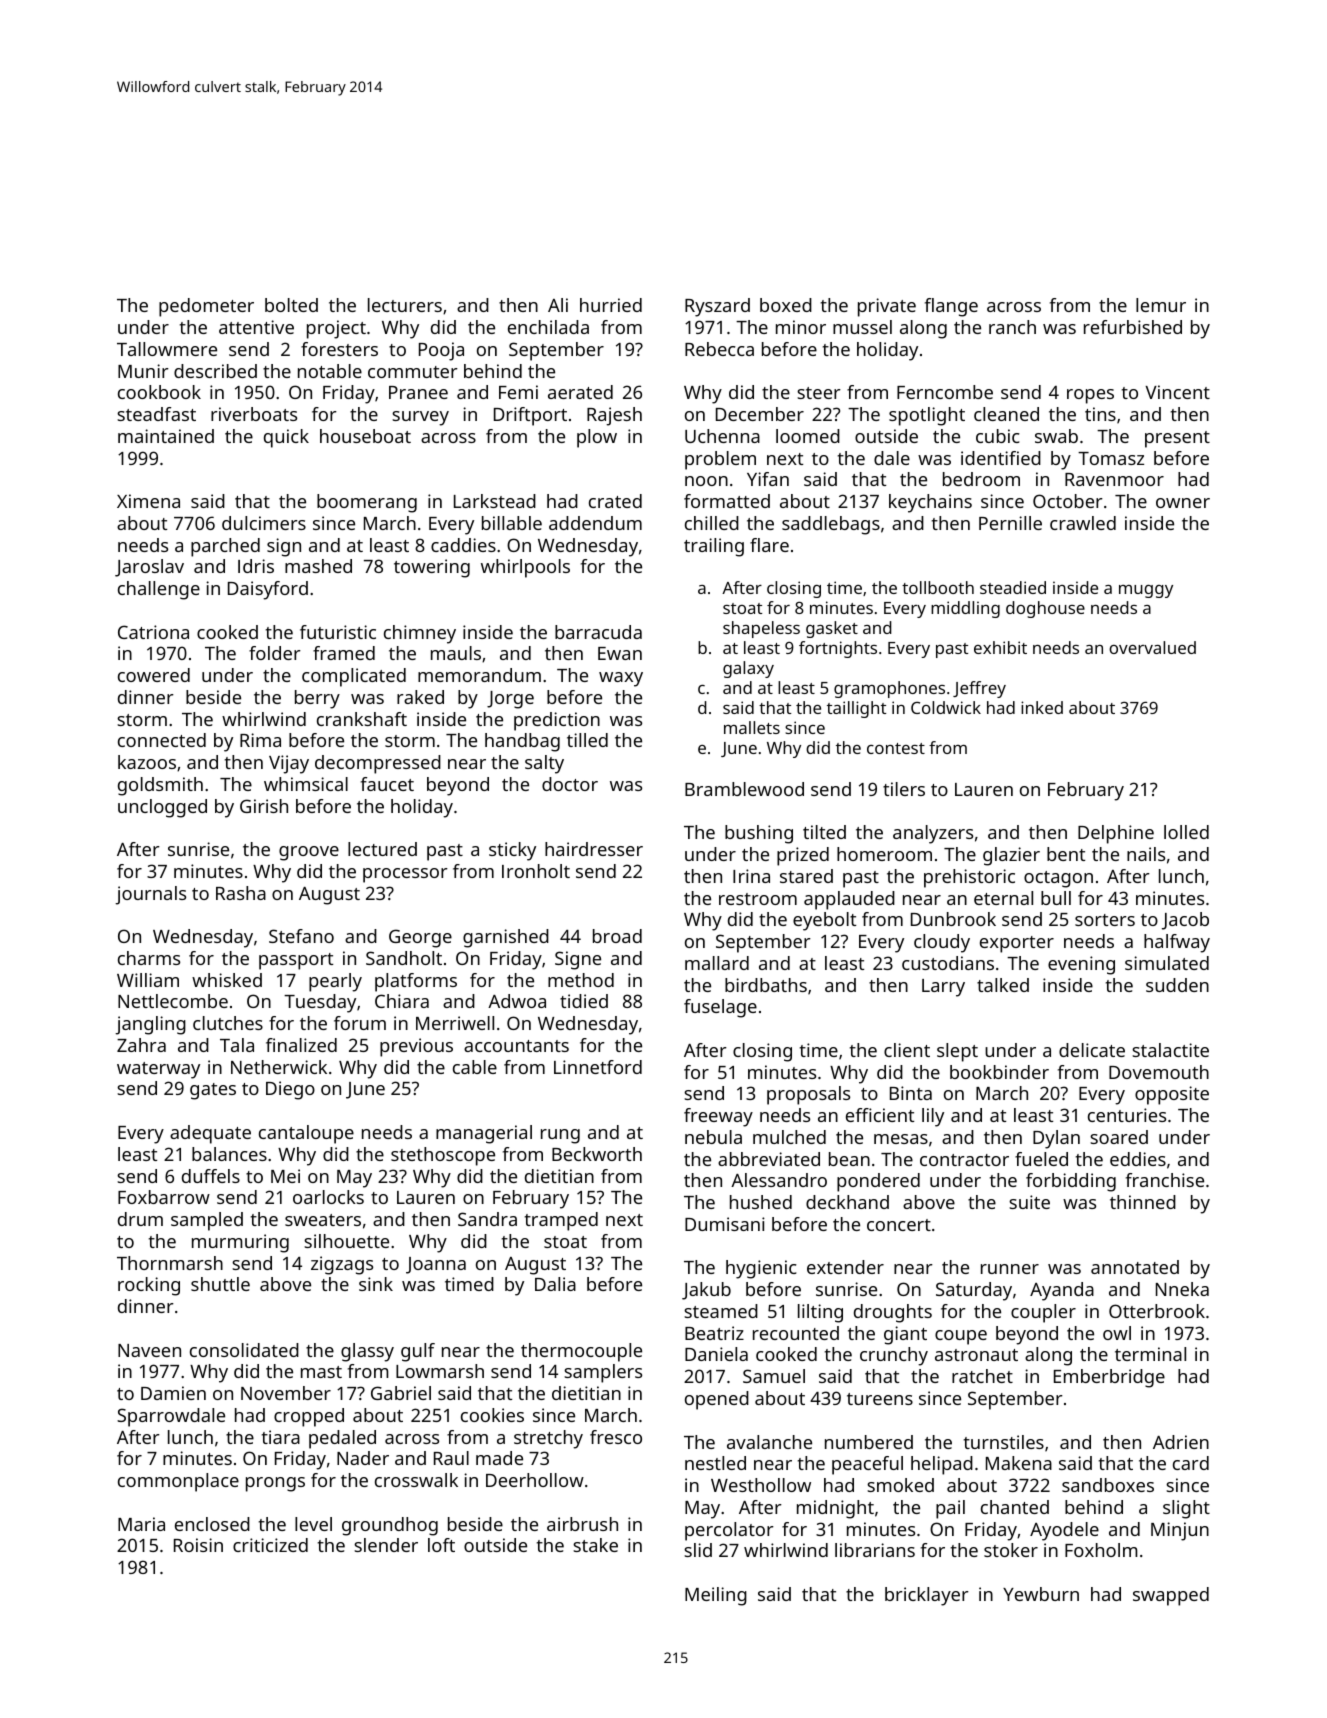  Describe the element at coordinates (141, 1524) in the screenshot. I see `Maria` at that location.
